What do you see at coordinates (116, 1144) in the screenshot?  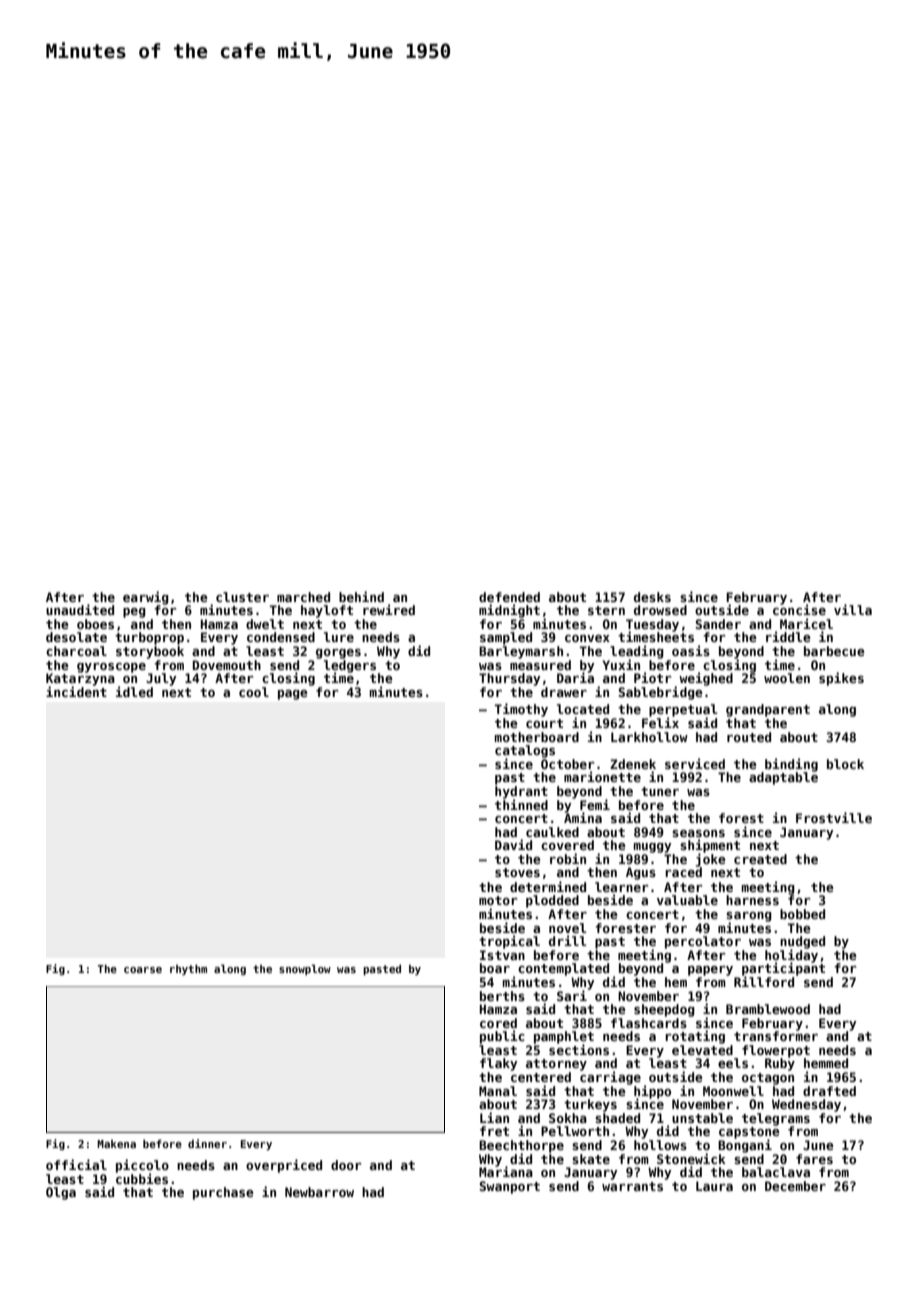 I see `Makena` at bounding box center [116, 1144].
